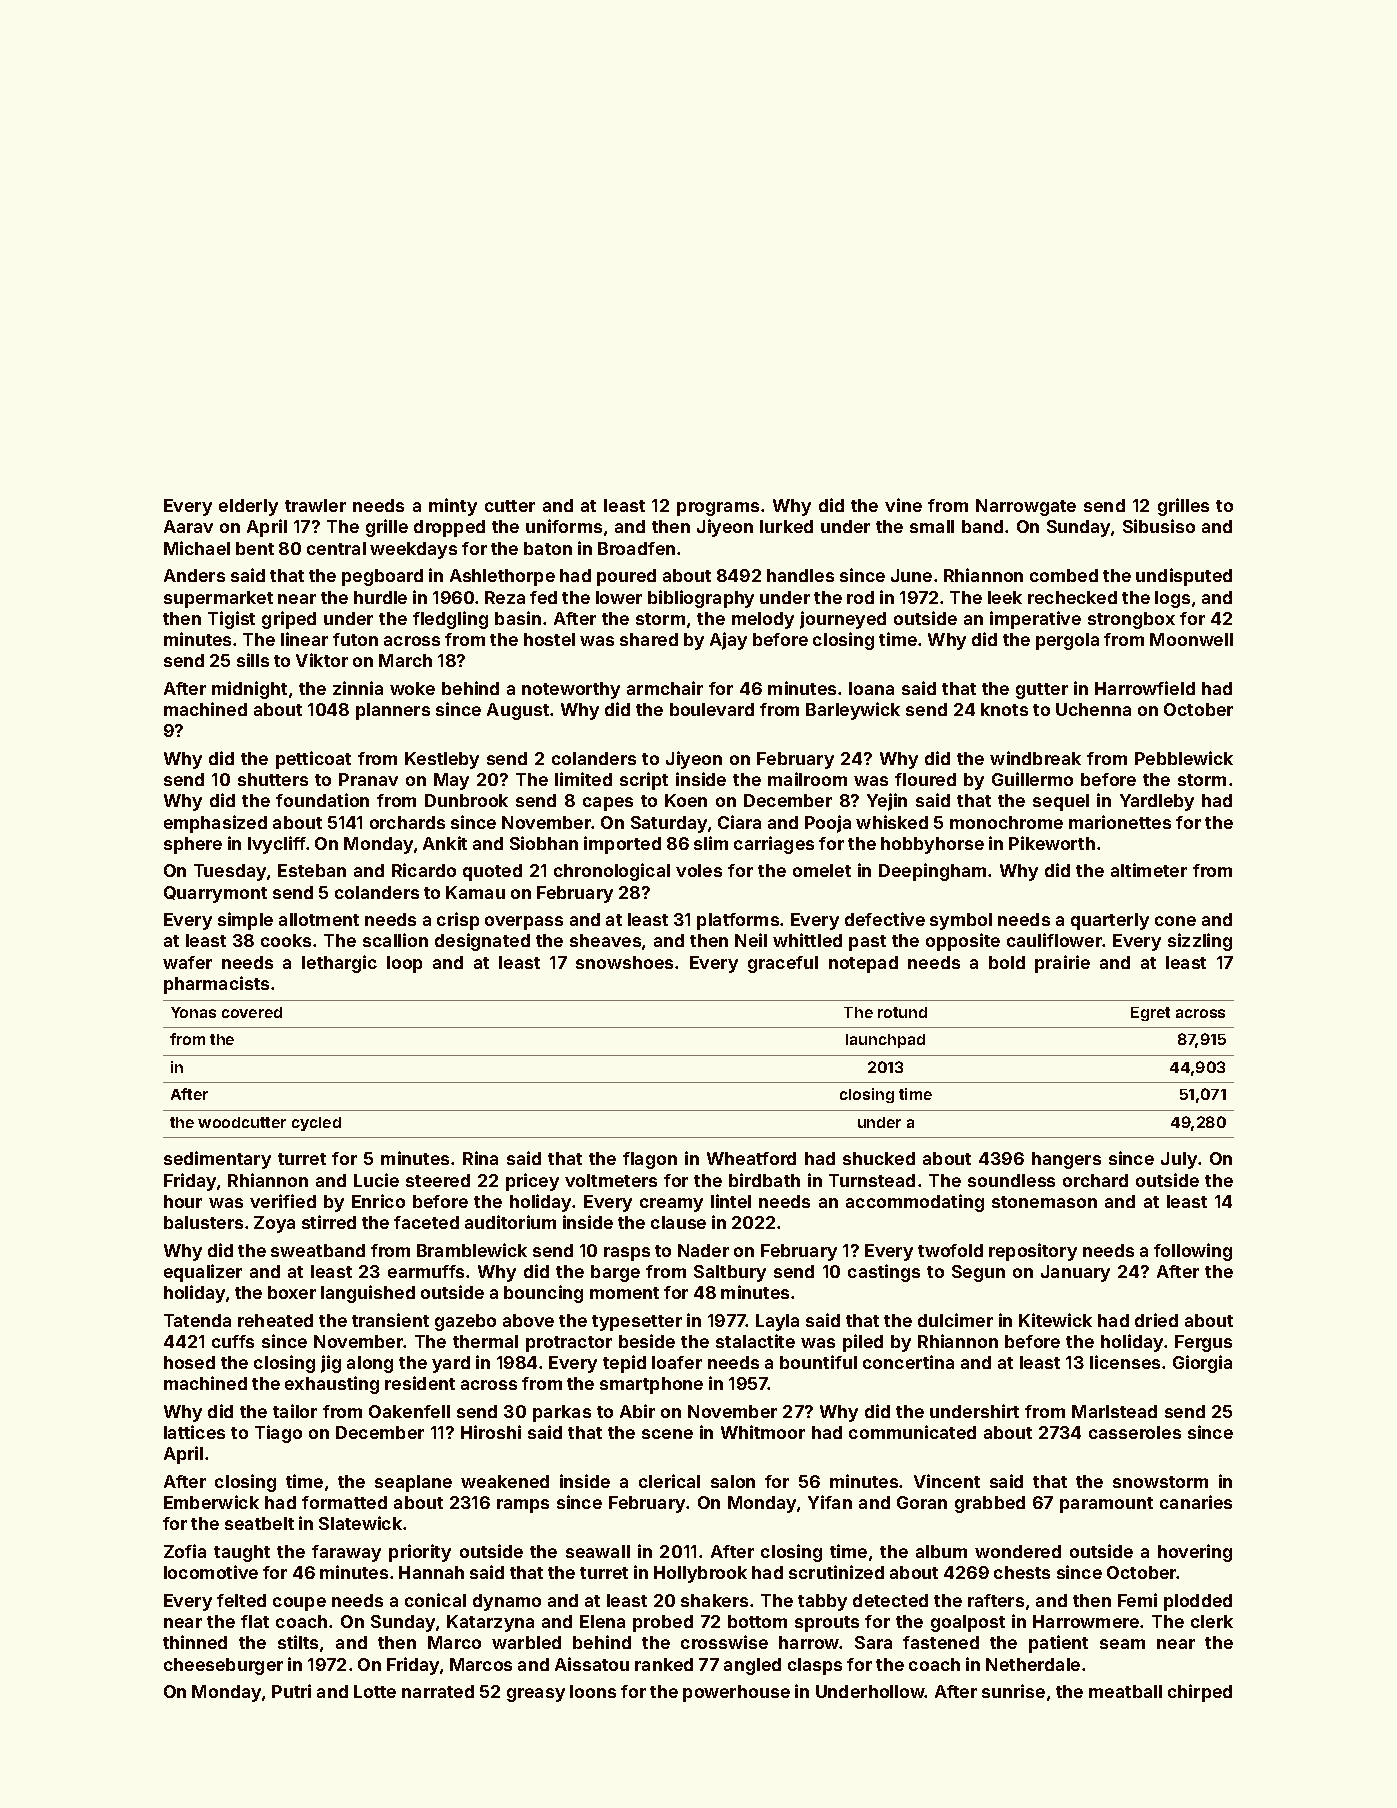 The width and height of the image is (1397, 1808). What do you see at coordinates (1013, 1691) in the image?
I see `sunrise` at bounding box center [1013, 1691].
